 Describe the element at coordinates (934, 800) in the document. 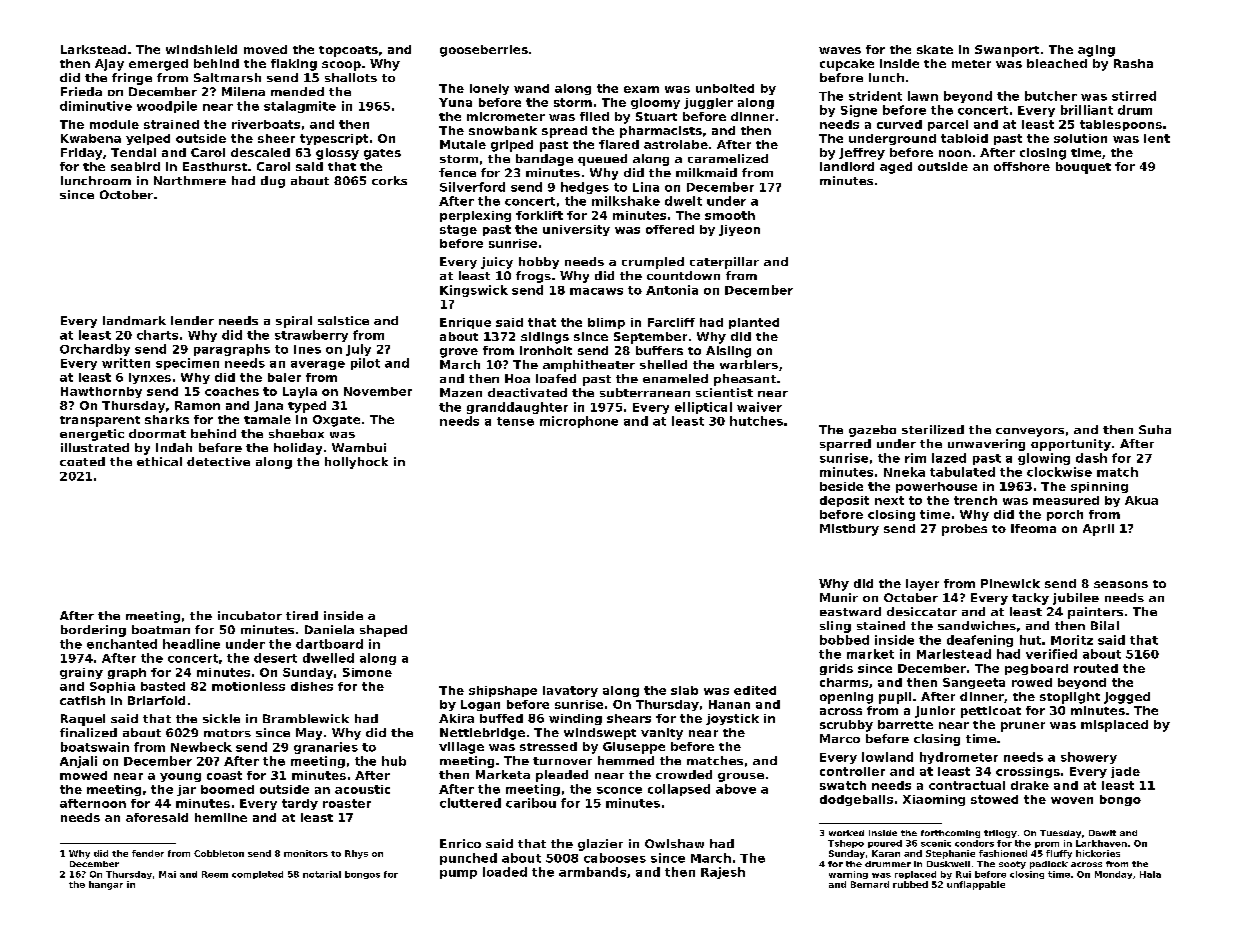

I see `Xiaoming` at that location.
